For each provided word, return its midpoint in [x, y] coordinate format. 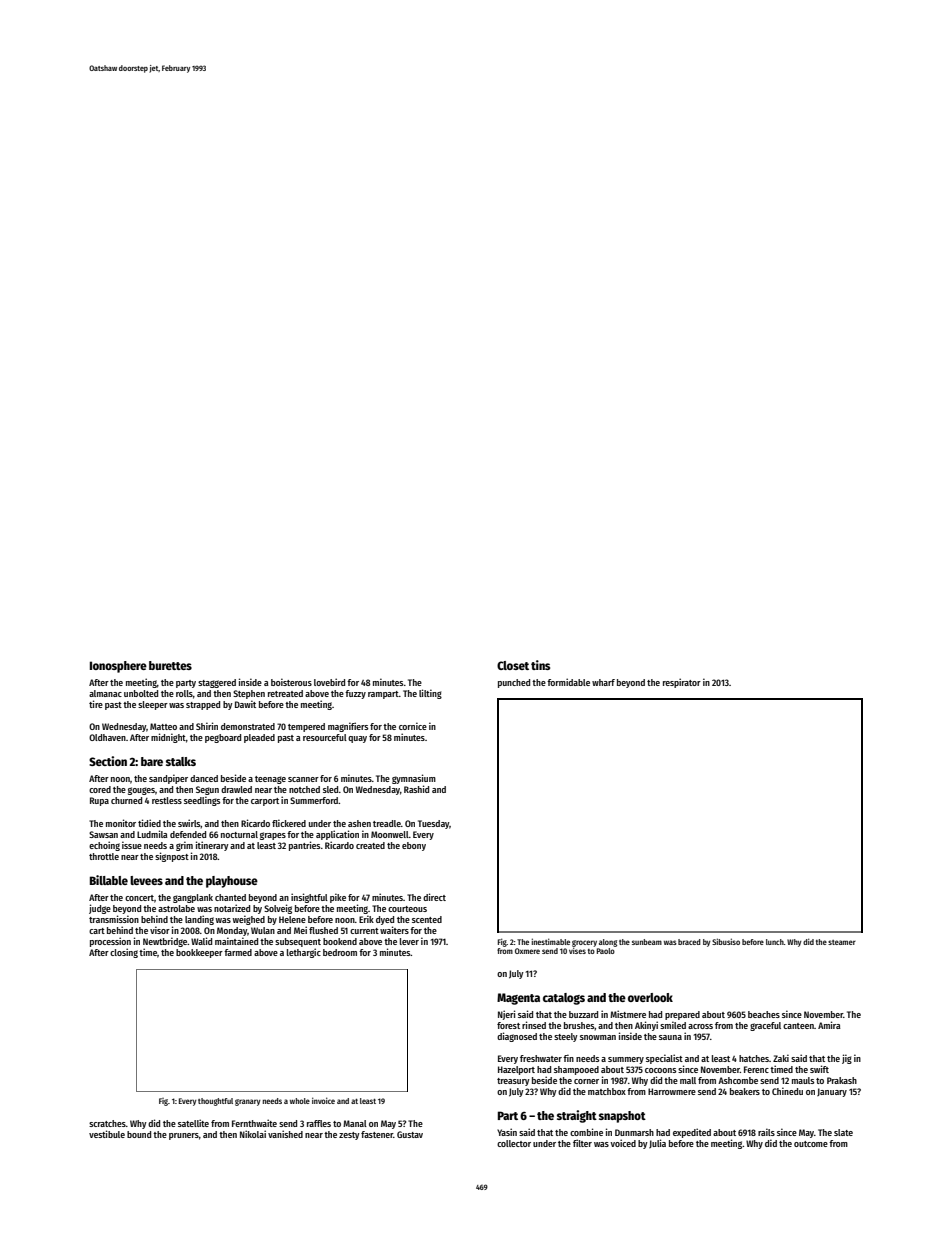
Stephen [249, 694]
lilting [430, 694]
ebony [414, 846]
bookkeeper [199, 953]
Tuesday [433, 824]
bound [139, 1134]
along [608, 943]
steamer [842, 942]
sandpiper [168, 779]
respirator [682, 683]
